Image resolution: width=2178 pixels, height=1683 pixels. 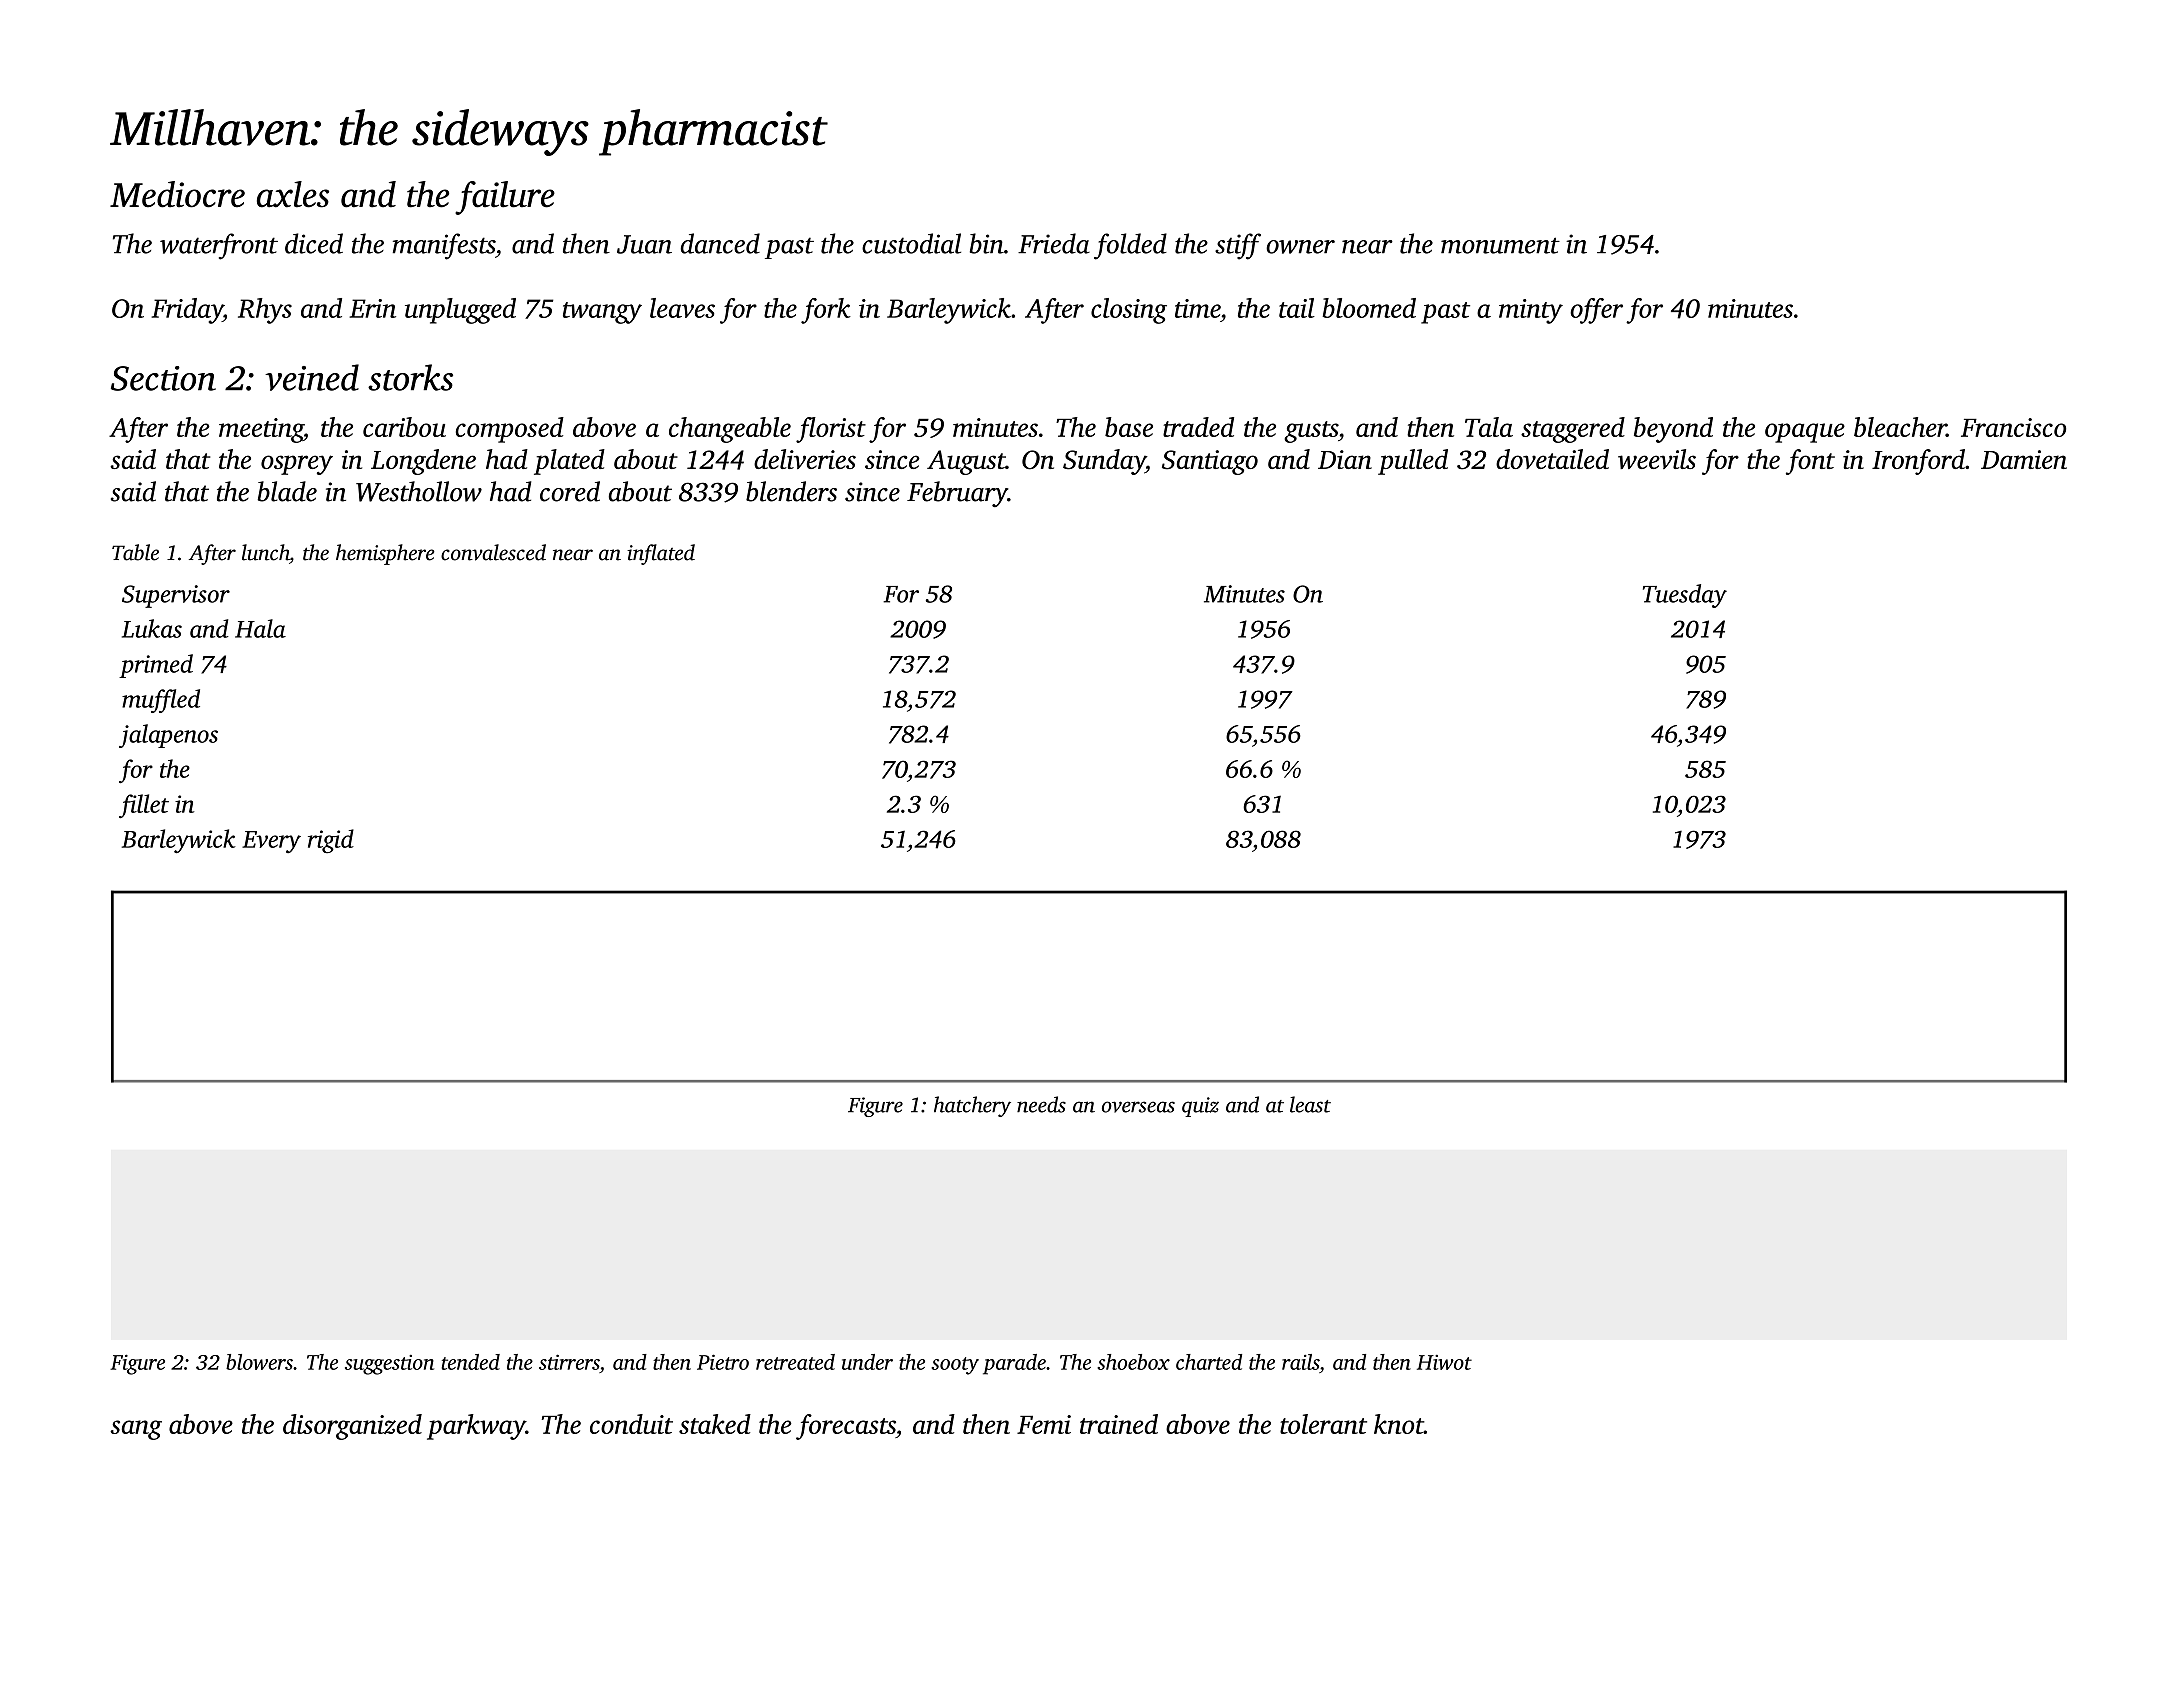 I want to click on monument, so click(x=1500, y=245).
